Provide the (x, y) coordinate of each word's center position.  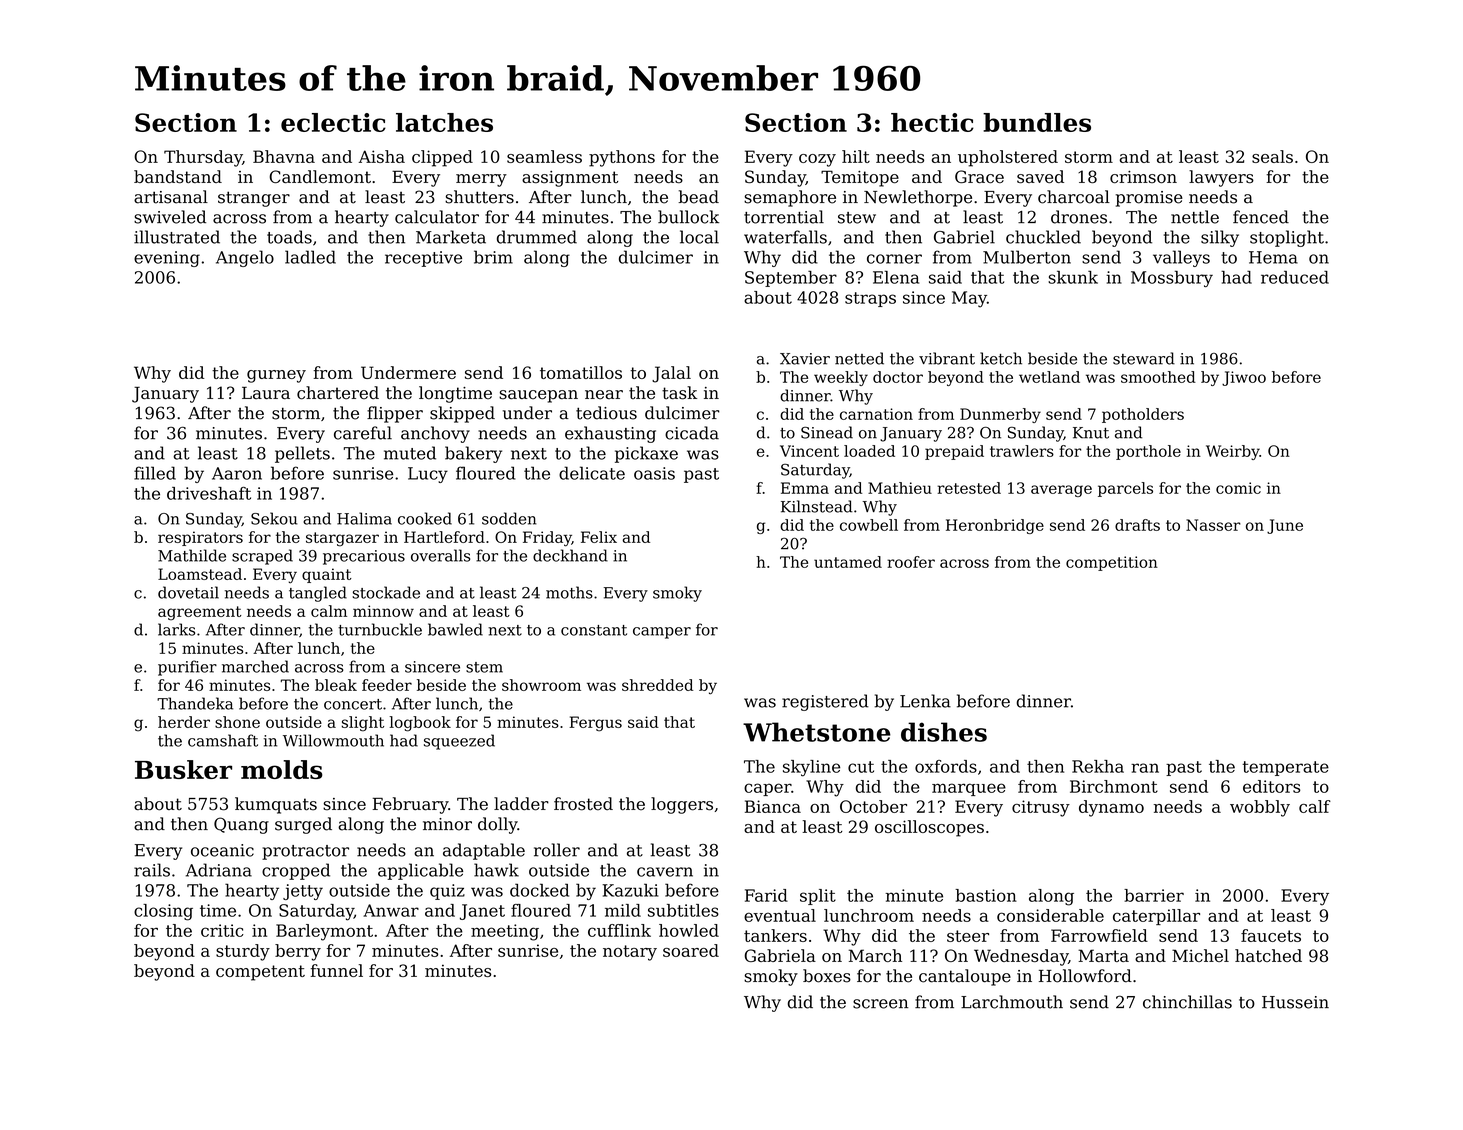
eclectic (333, 122)
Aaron (237, 473)
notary (630, 953)
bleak (336, 685)
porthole (1148, 452)
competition (1112, 563)
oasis (654, 473)
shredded (657, 685)
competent (260, 973)
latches (444, 122)
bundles (1037, 122)
